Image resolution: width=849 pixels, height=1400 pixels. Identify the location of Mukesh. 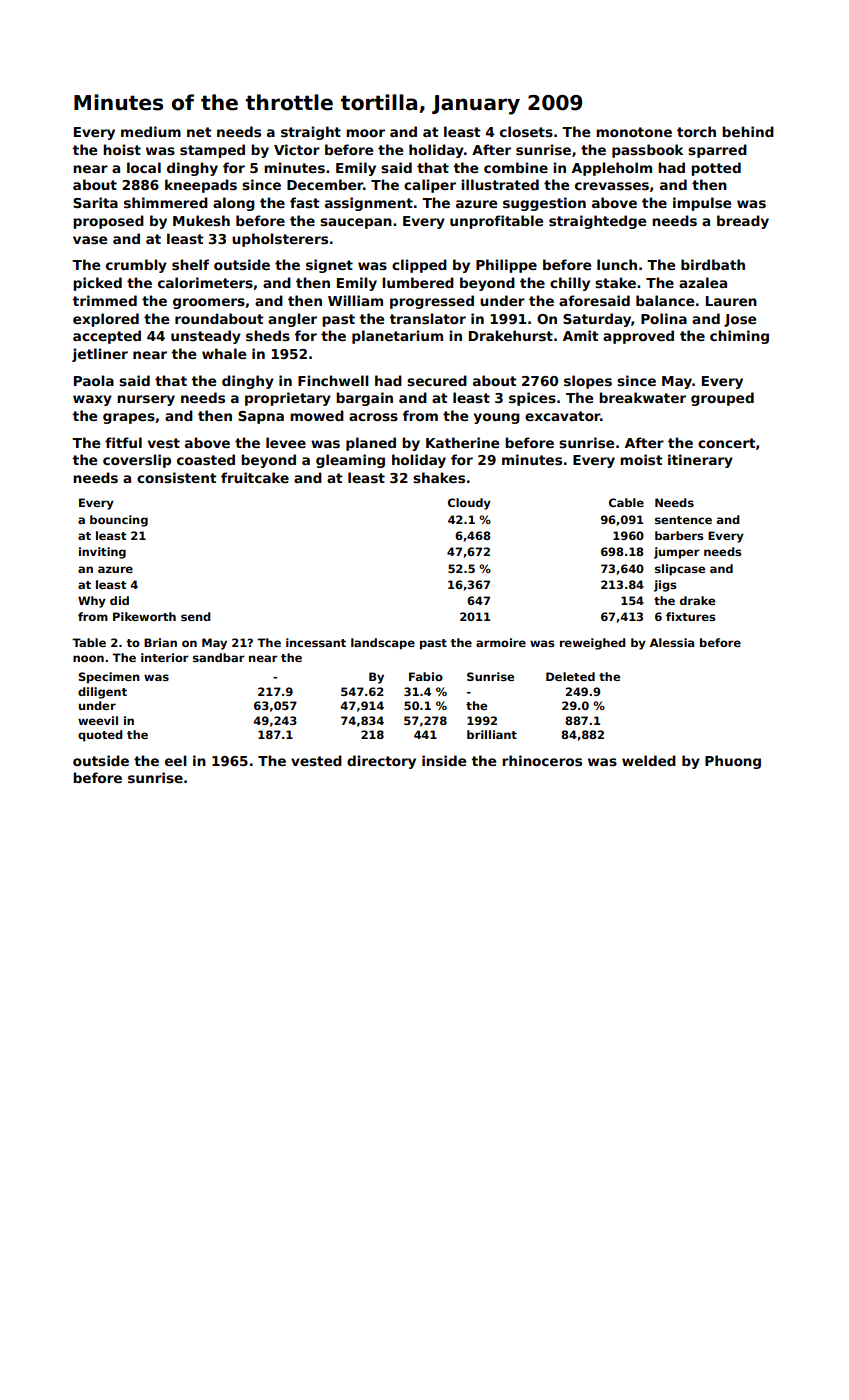
(201, 220).
